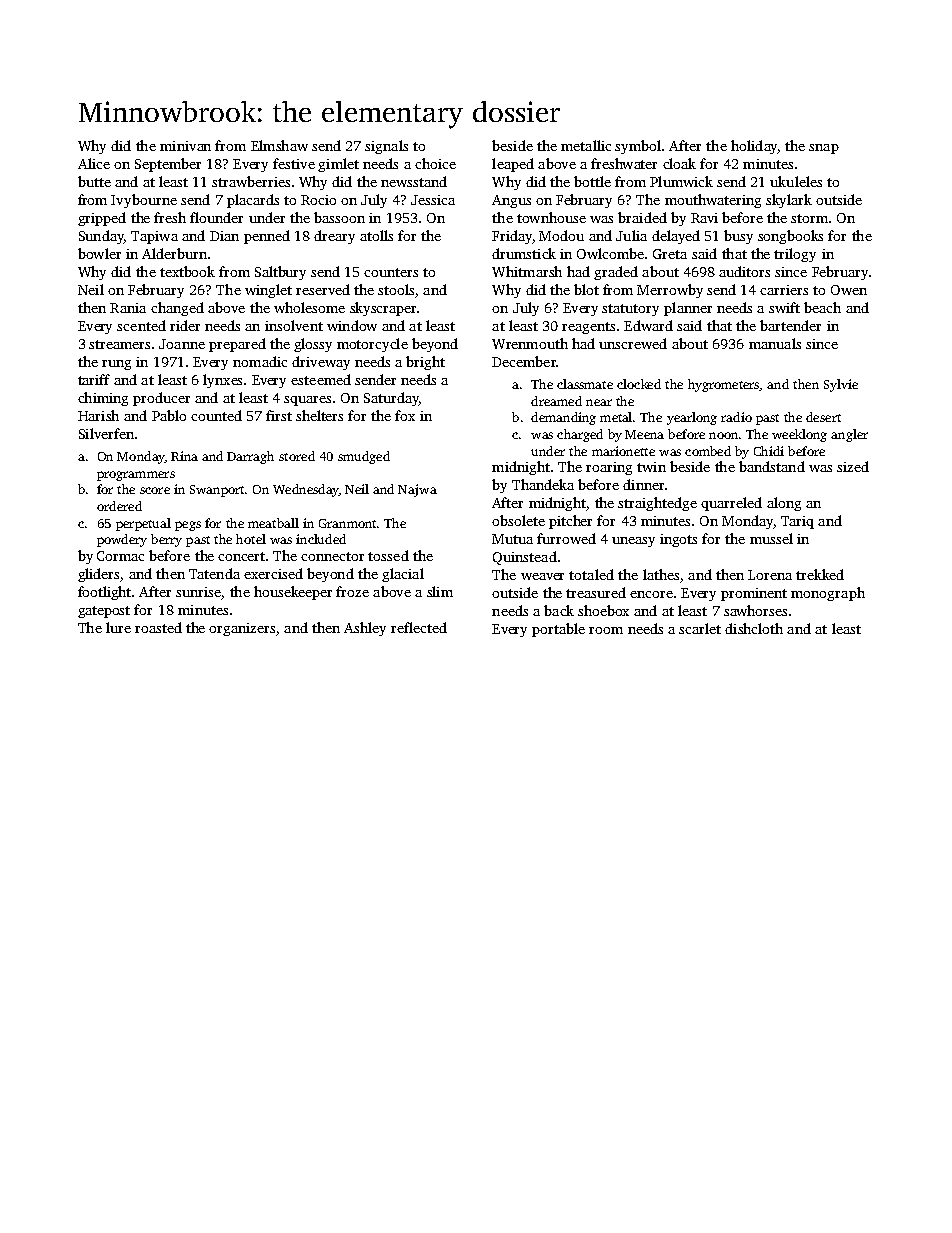  I want to click on bartender, so click(790, 325).
